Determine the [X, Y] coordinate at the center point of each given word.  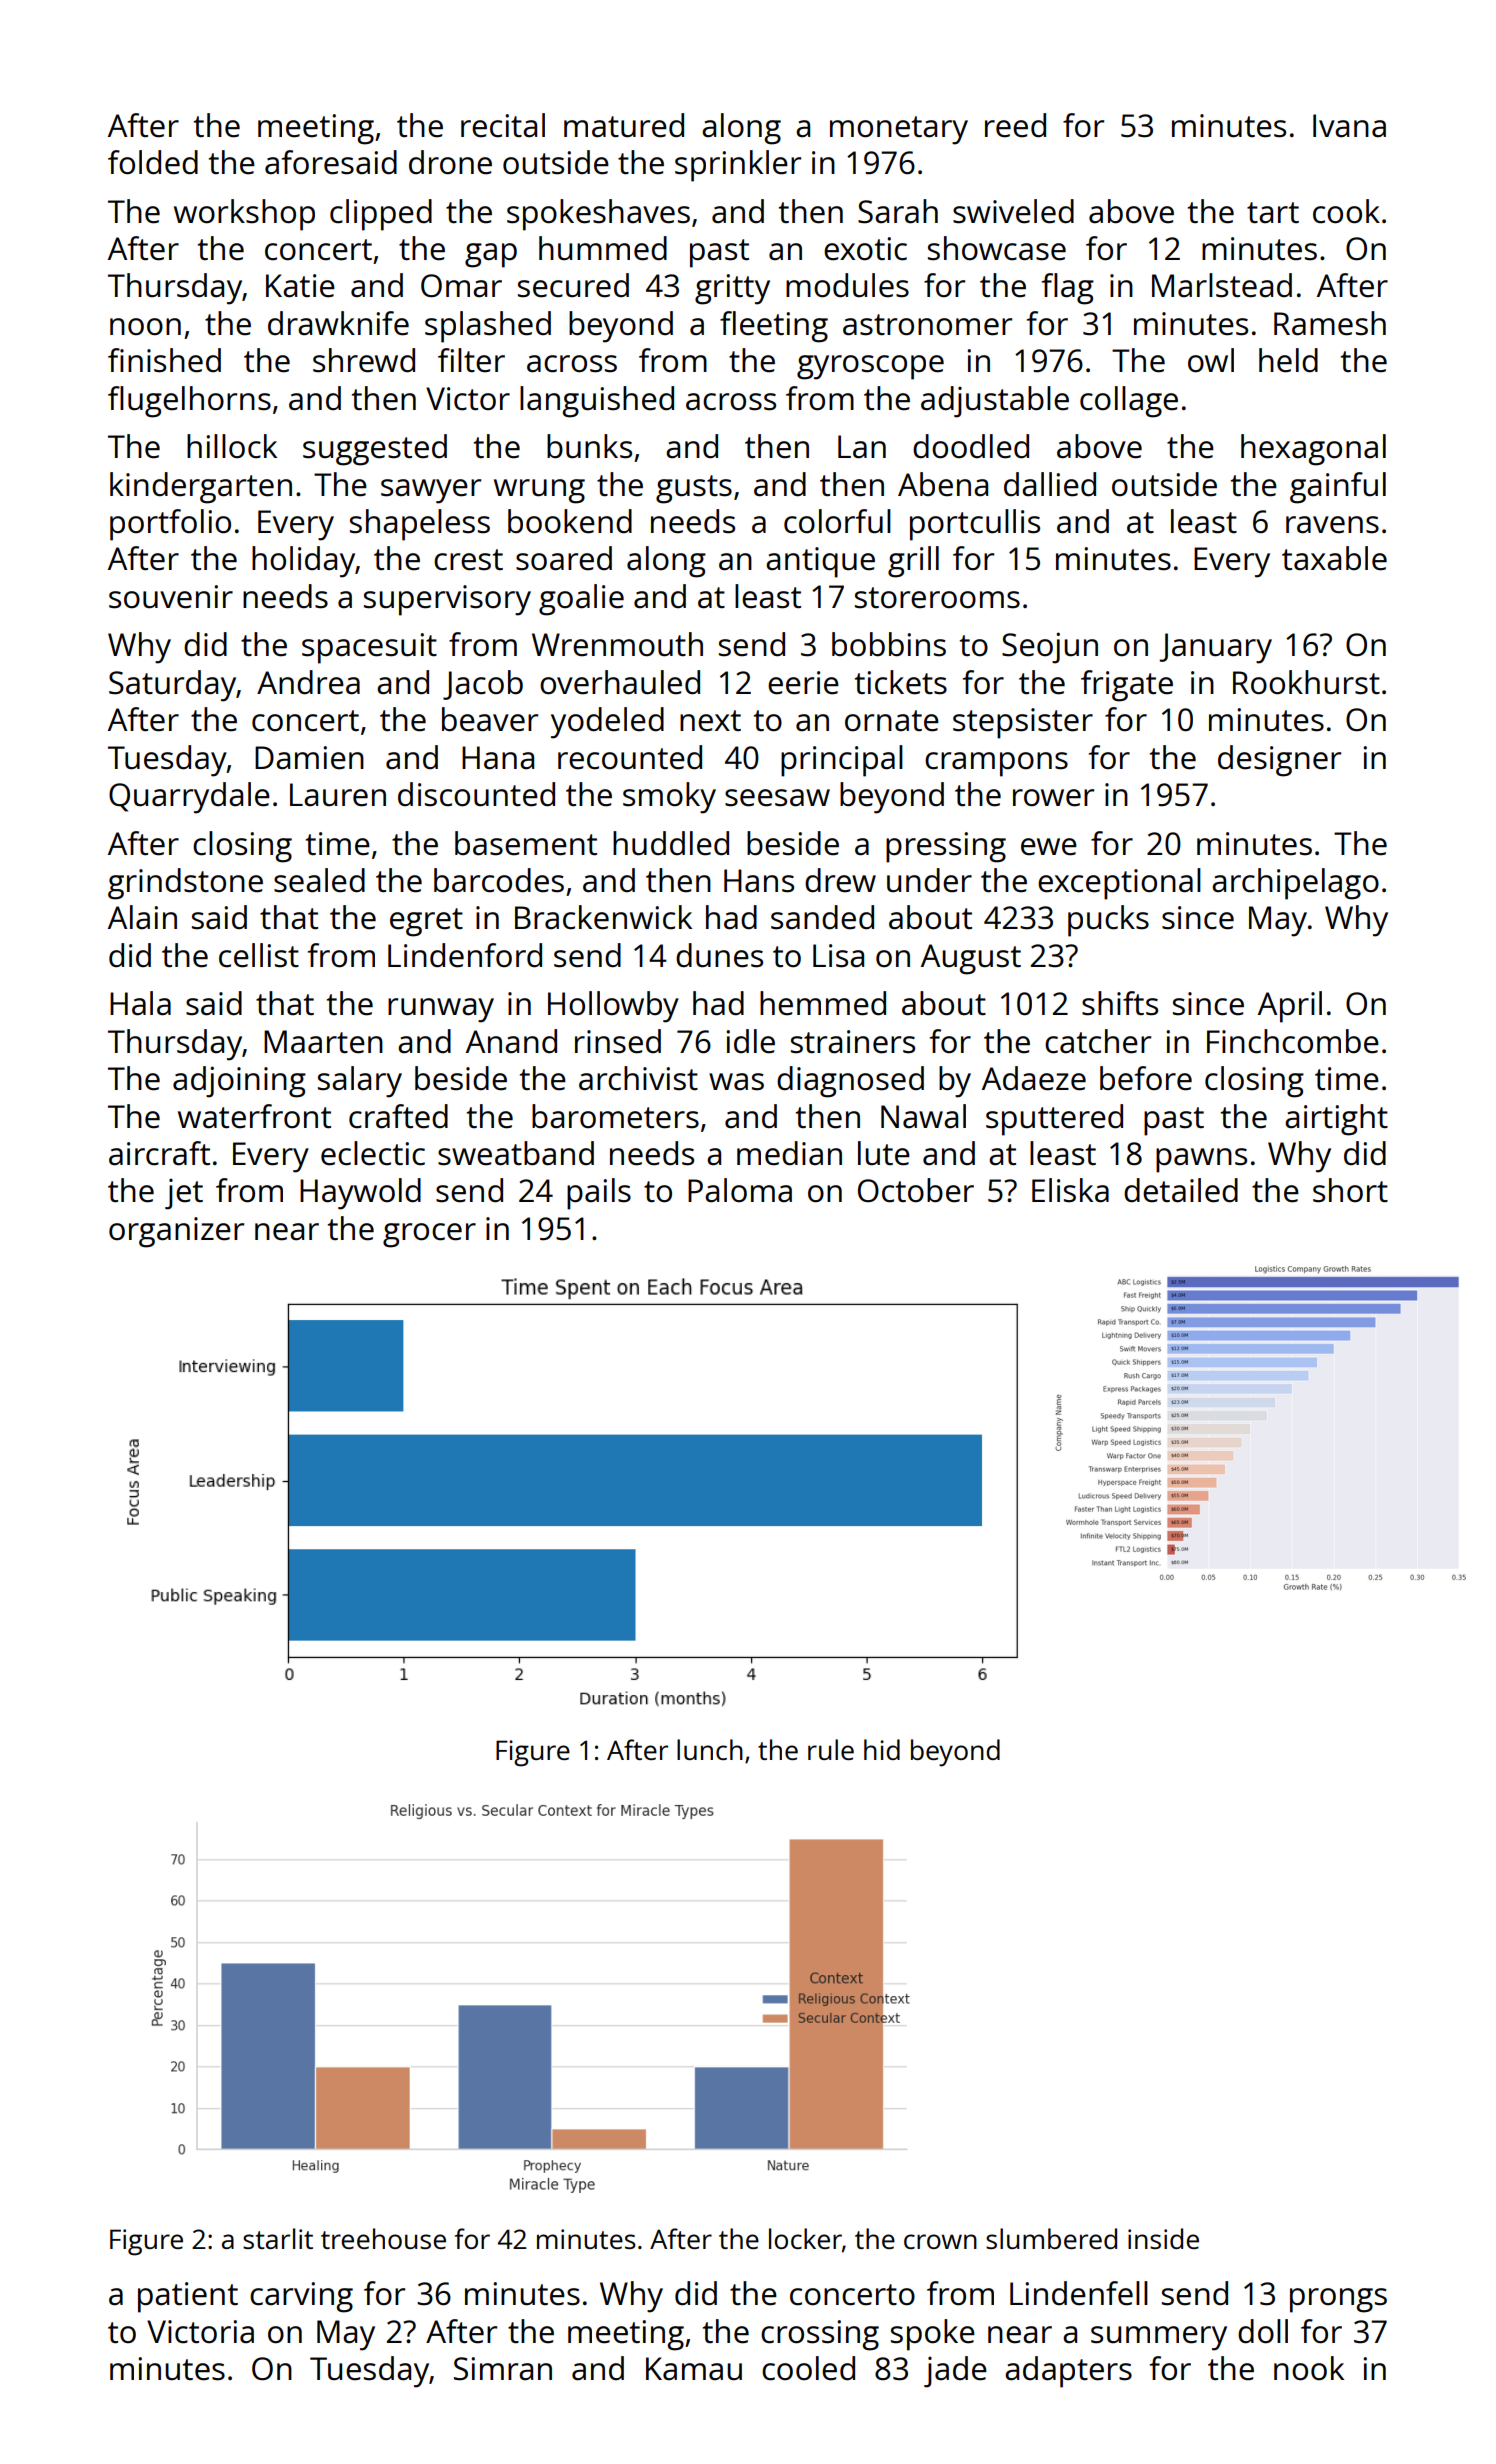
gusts [694, 489]
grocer [429, 1235]
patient [188, 2297]
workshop [244, 215]
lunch [710, 1749]
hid [882, 1749]
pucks [1108, 921]
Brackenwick [603, 917]
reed [1015, 125]
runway [441, 1010]
